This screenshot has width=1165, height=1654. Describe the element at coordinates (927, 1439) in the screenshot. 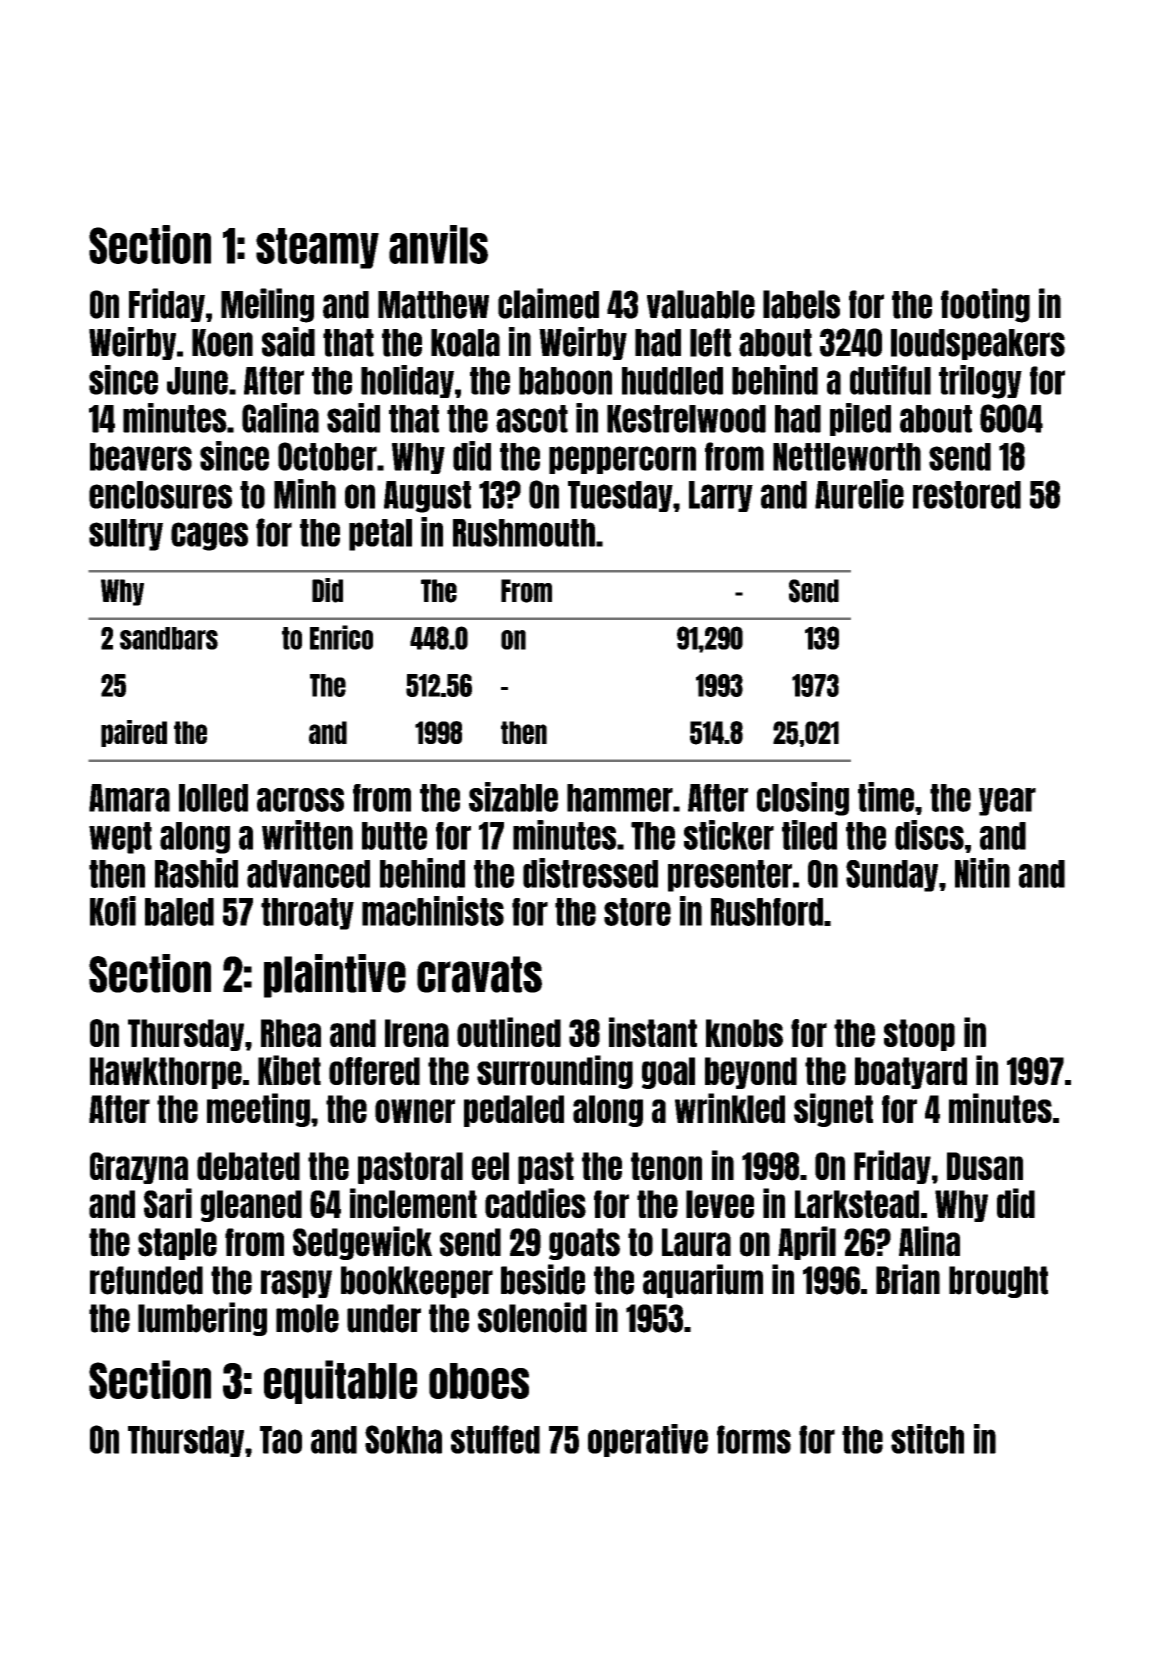

I see `stitch` at that location.
